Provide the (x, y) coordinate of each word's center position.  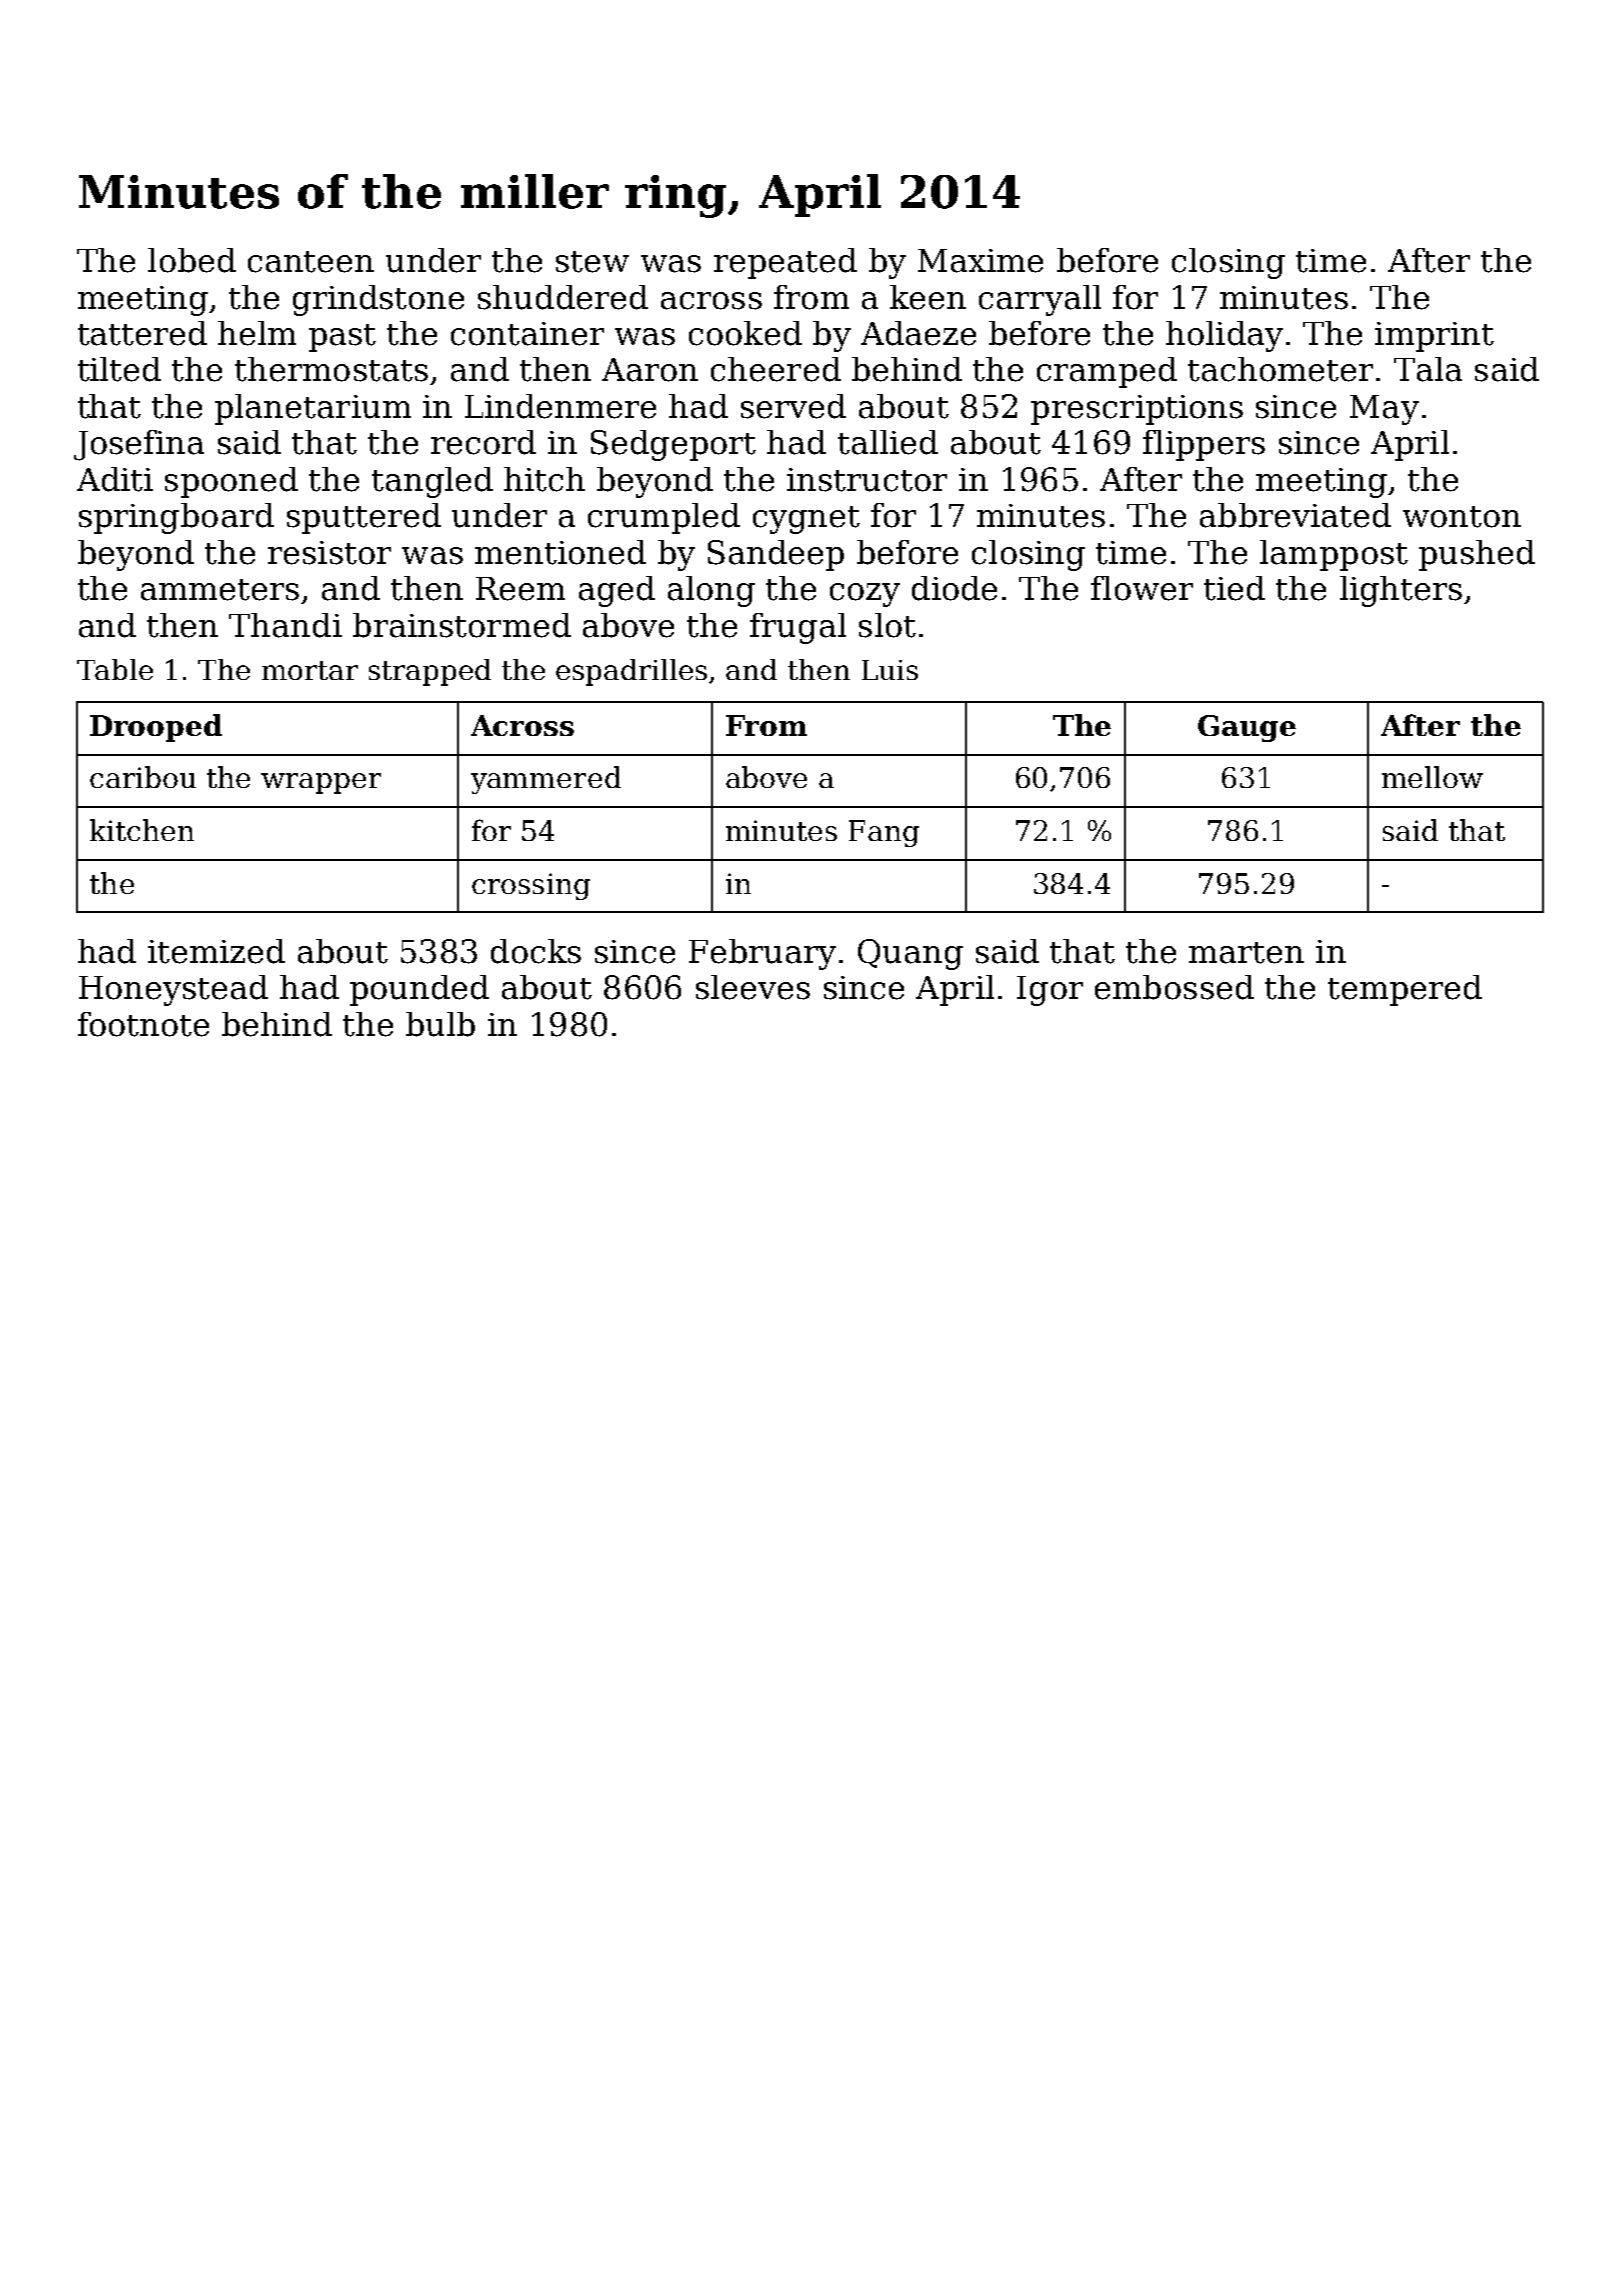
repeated (785, 263)
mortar (310, 670)
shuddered (563, 297)
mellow (1432, 777)
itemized (216, 951)
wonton (1462, 517)
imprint (1434, 337)
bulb (440, 1024)
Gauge (1247, 728)
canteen (311, 262)
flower (1142, 588)
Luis (890, 670)
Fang (884, 833)
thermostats (331, 369)
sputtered (364, 518)
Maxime (980, 261)
